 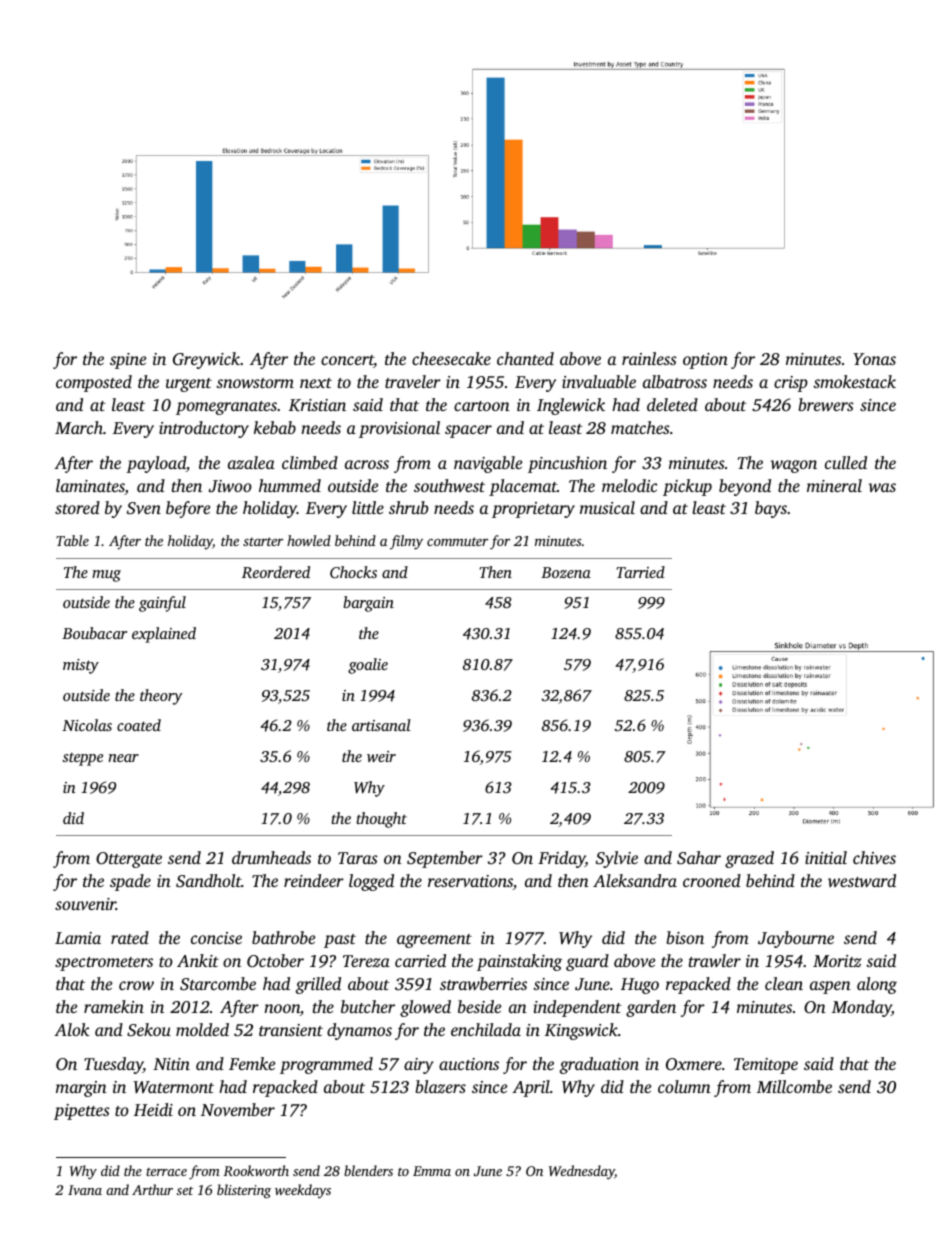 What do you see at coordinates (525, 358) in the image?
I see `chanted` at bounding box center [525, 358].
